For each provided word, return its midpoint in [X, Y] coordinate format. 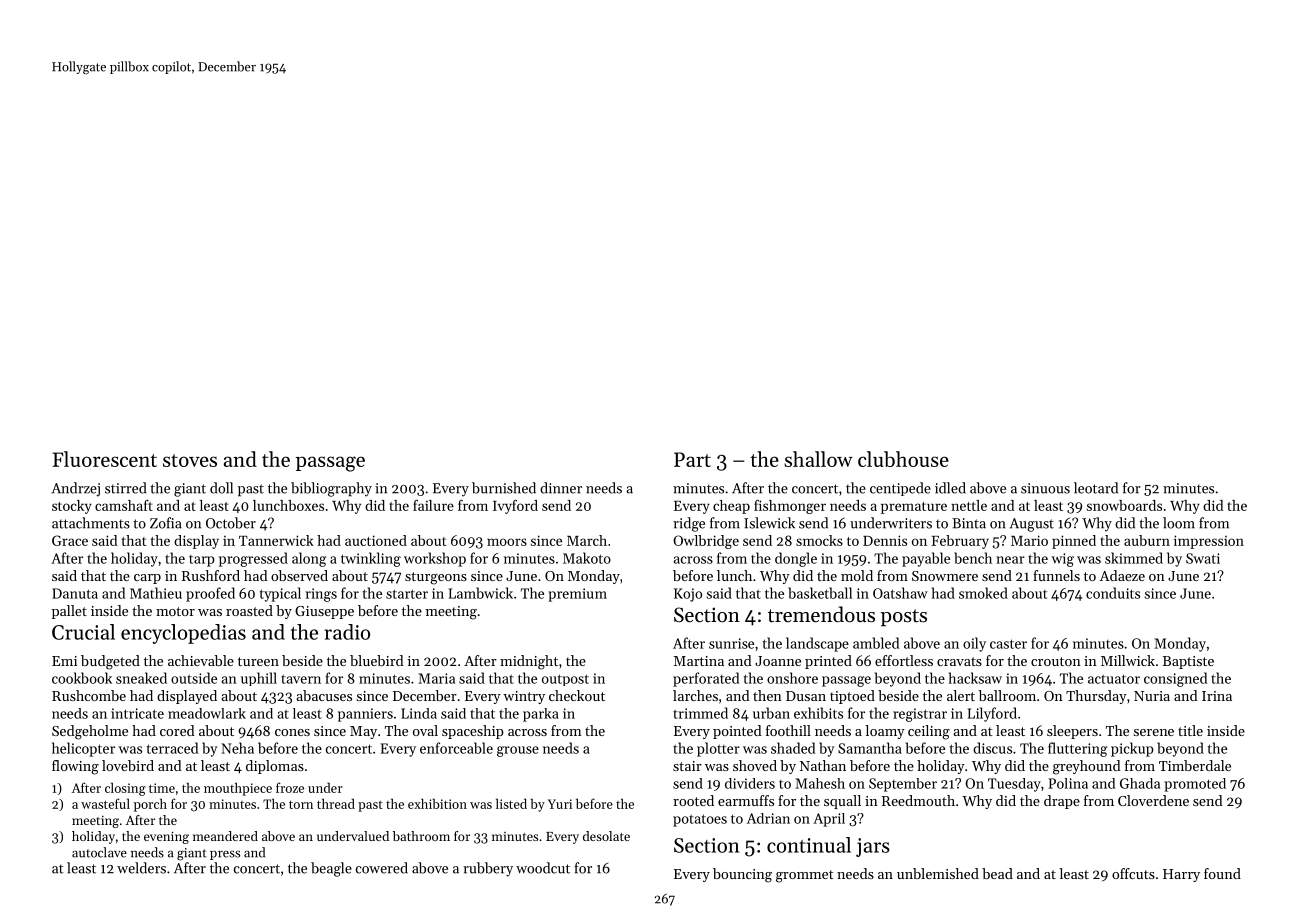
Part [692, 459]
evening [166, 837]
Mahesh [820, 783]
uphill [259, 679]
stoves [190, 460]
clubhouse [903, 459]
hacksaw [975, 678]
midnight [529, 662]
